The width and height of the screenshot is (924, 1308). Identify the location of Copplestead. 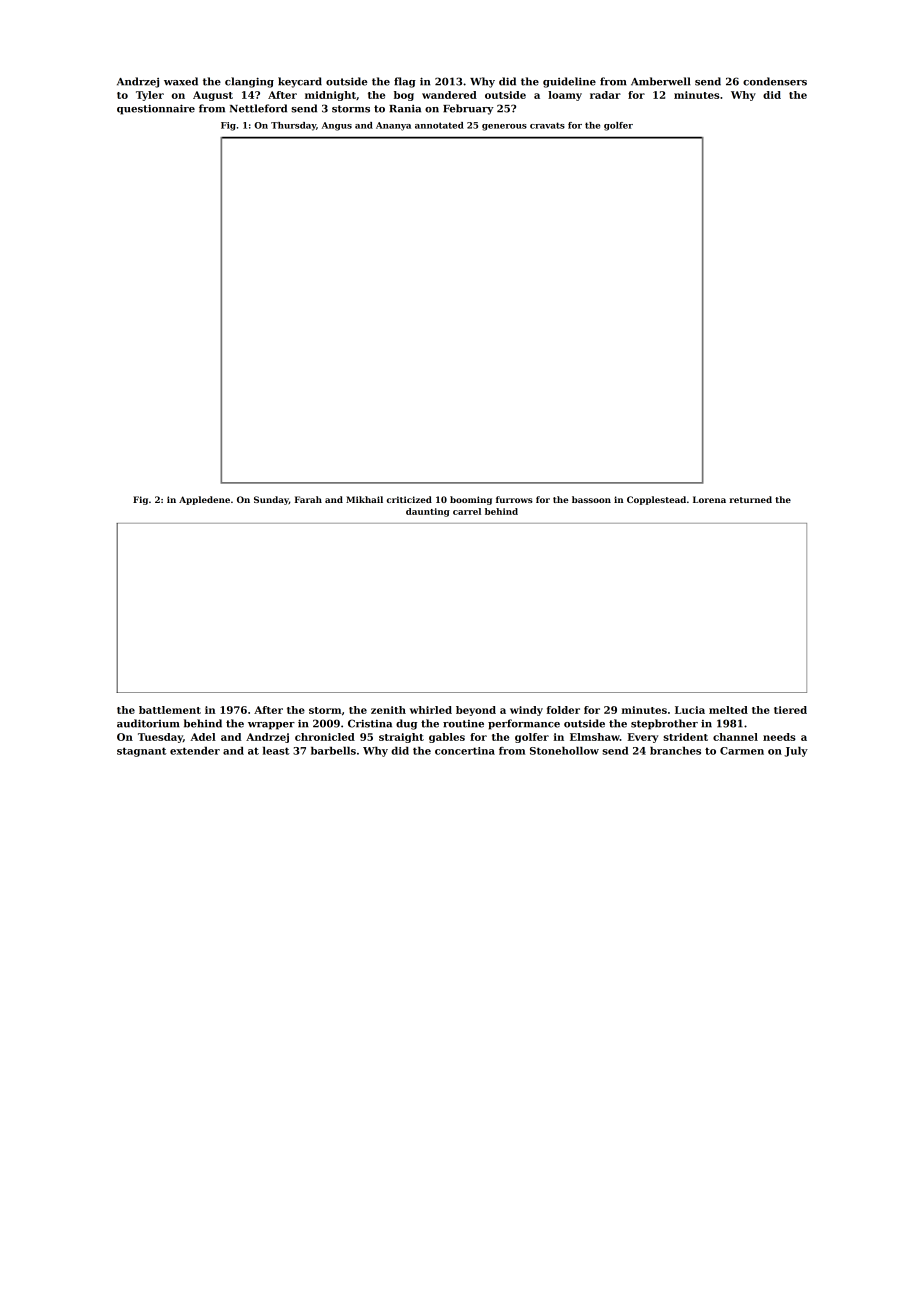
(656, 500).
